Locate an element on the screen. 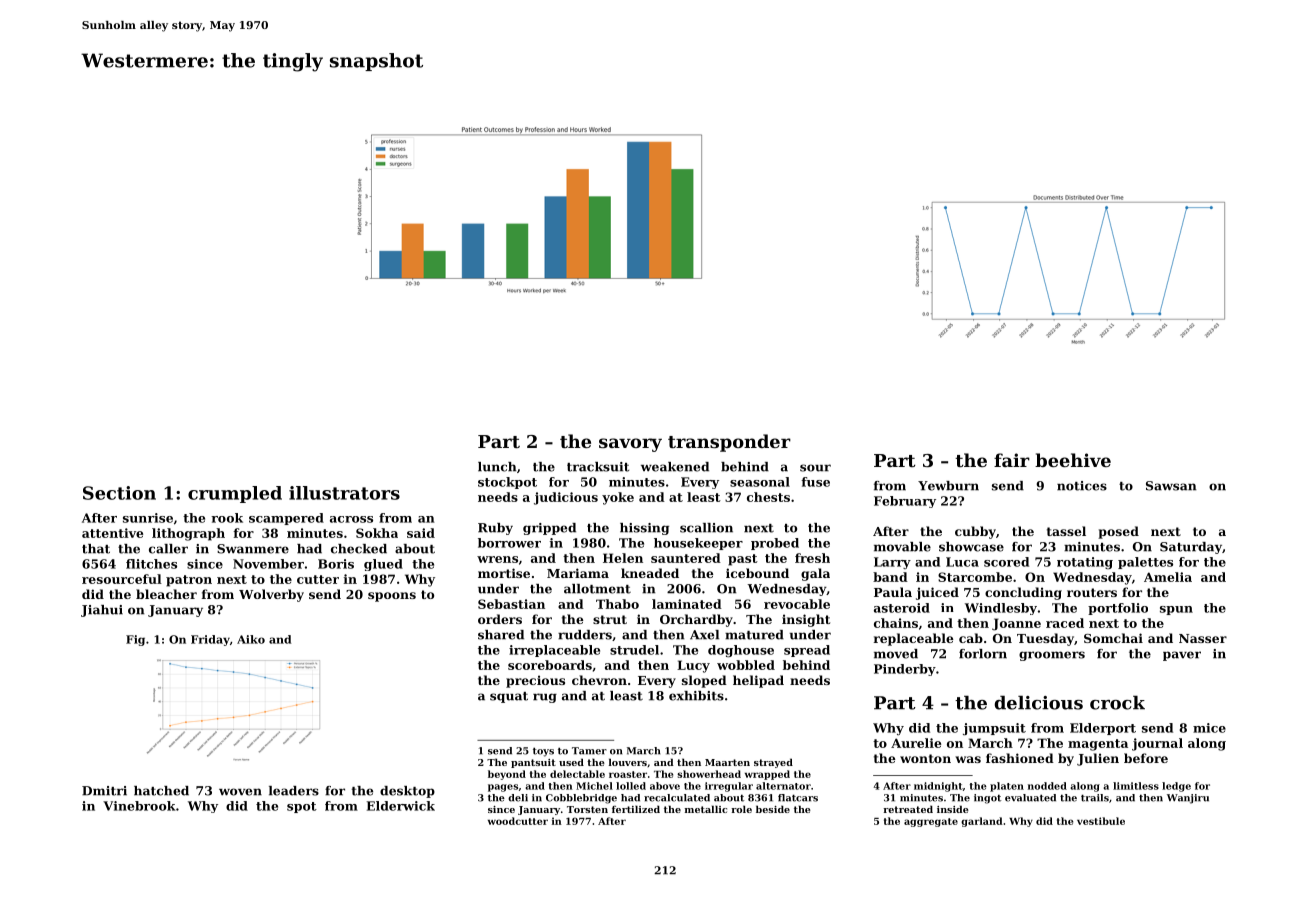  scampered is located at coordinates (286, 519).
